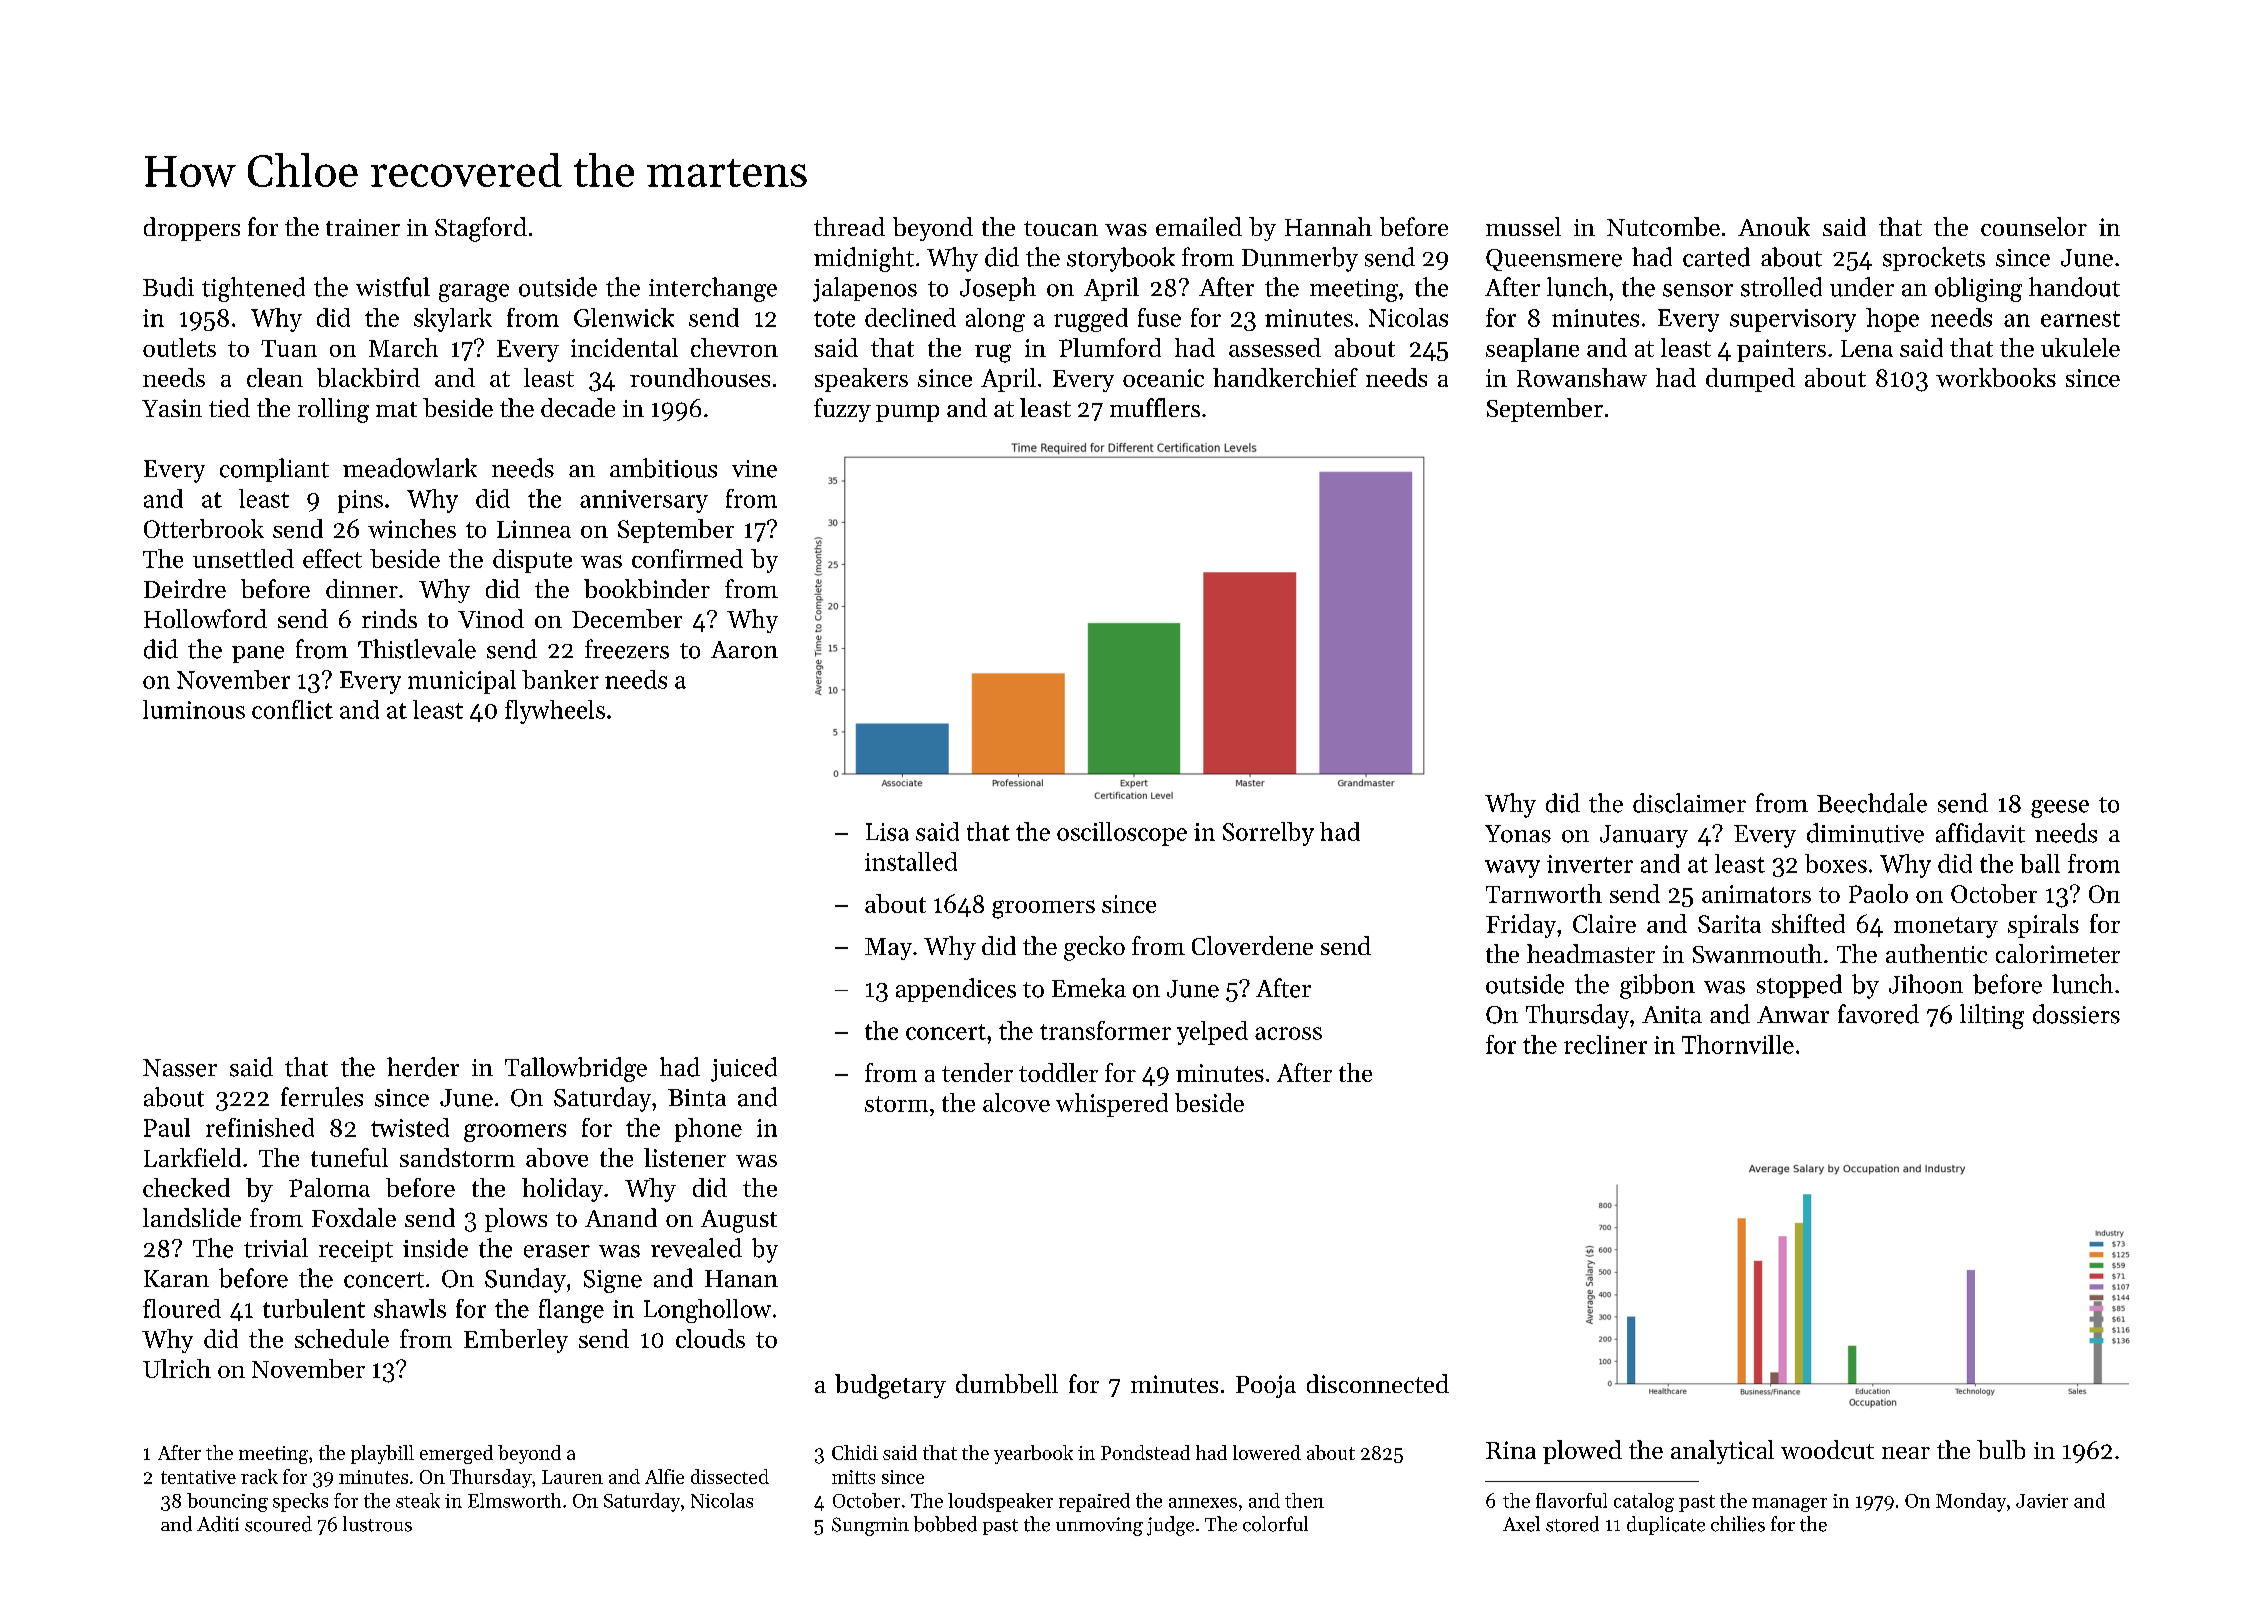 The width and height of the screenshot is (2263, 1601). I want to click on Nasser, so click(180, 1068).
